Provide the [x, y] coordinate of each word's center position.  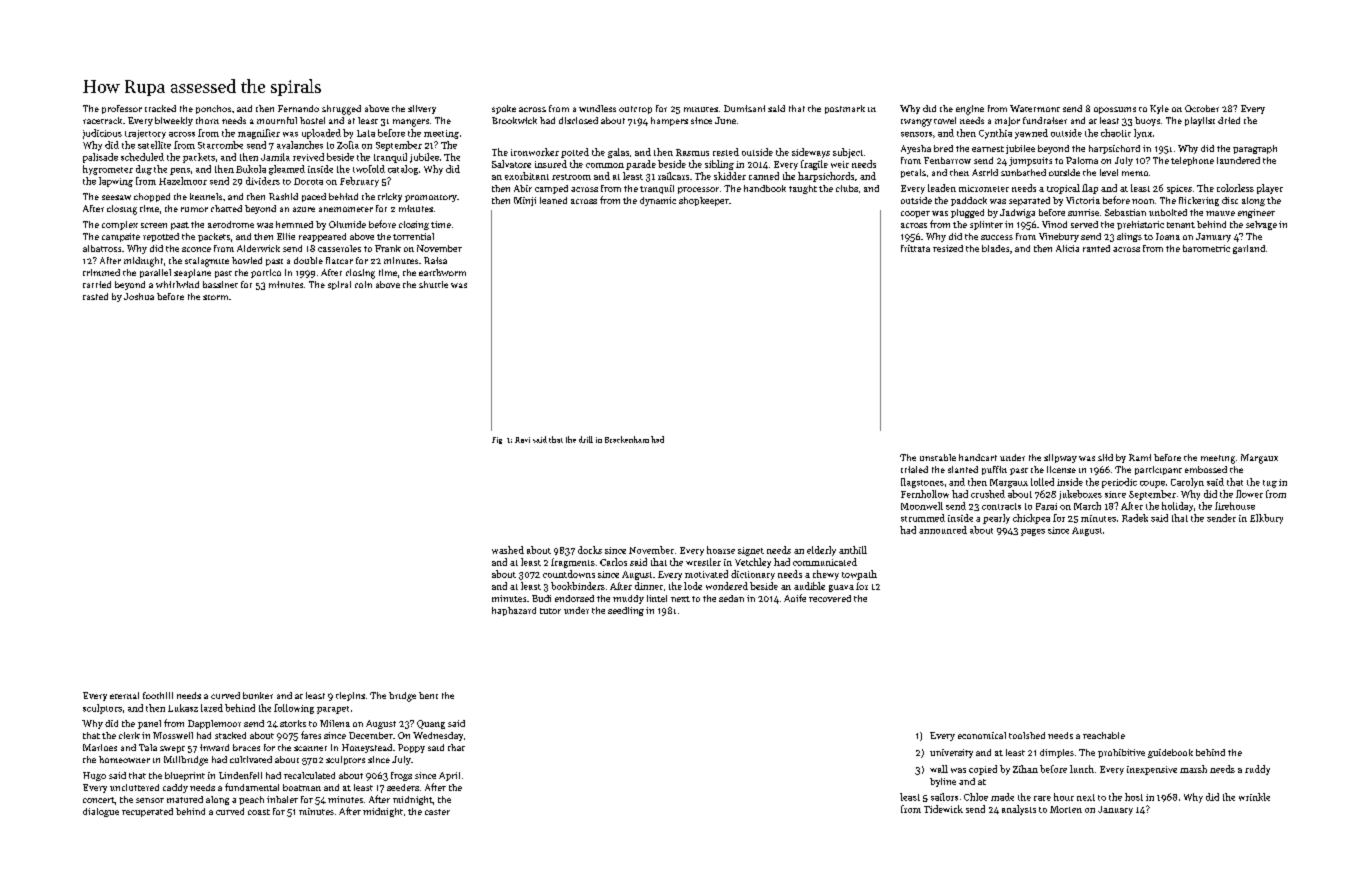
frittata [915, 248]
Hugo [94, 776]
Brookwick [514, 120]
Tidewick [943, 809]
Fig [497, 440]
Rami [1140, 457]
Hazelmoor [183, 181]
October [1202, 108]
